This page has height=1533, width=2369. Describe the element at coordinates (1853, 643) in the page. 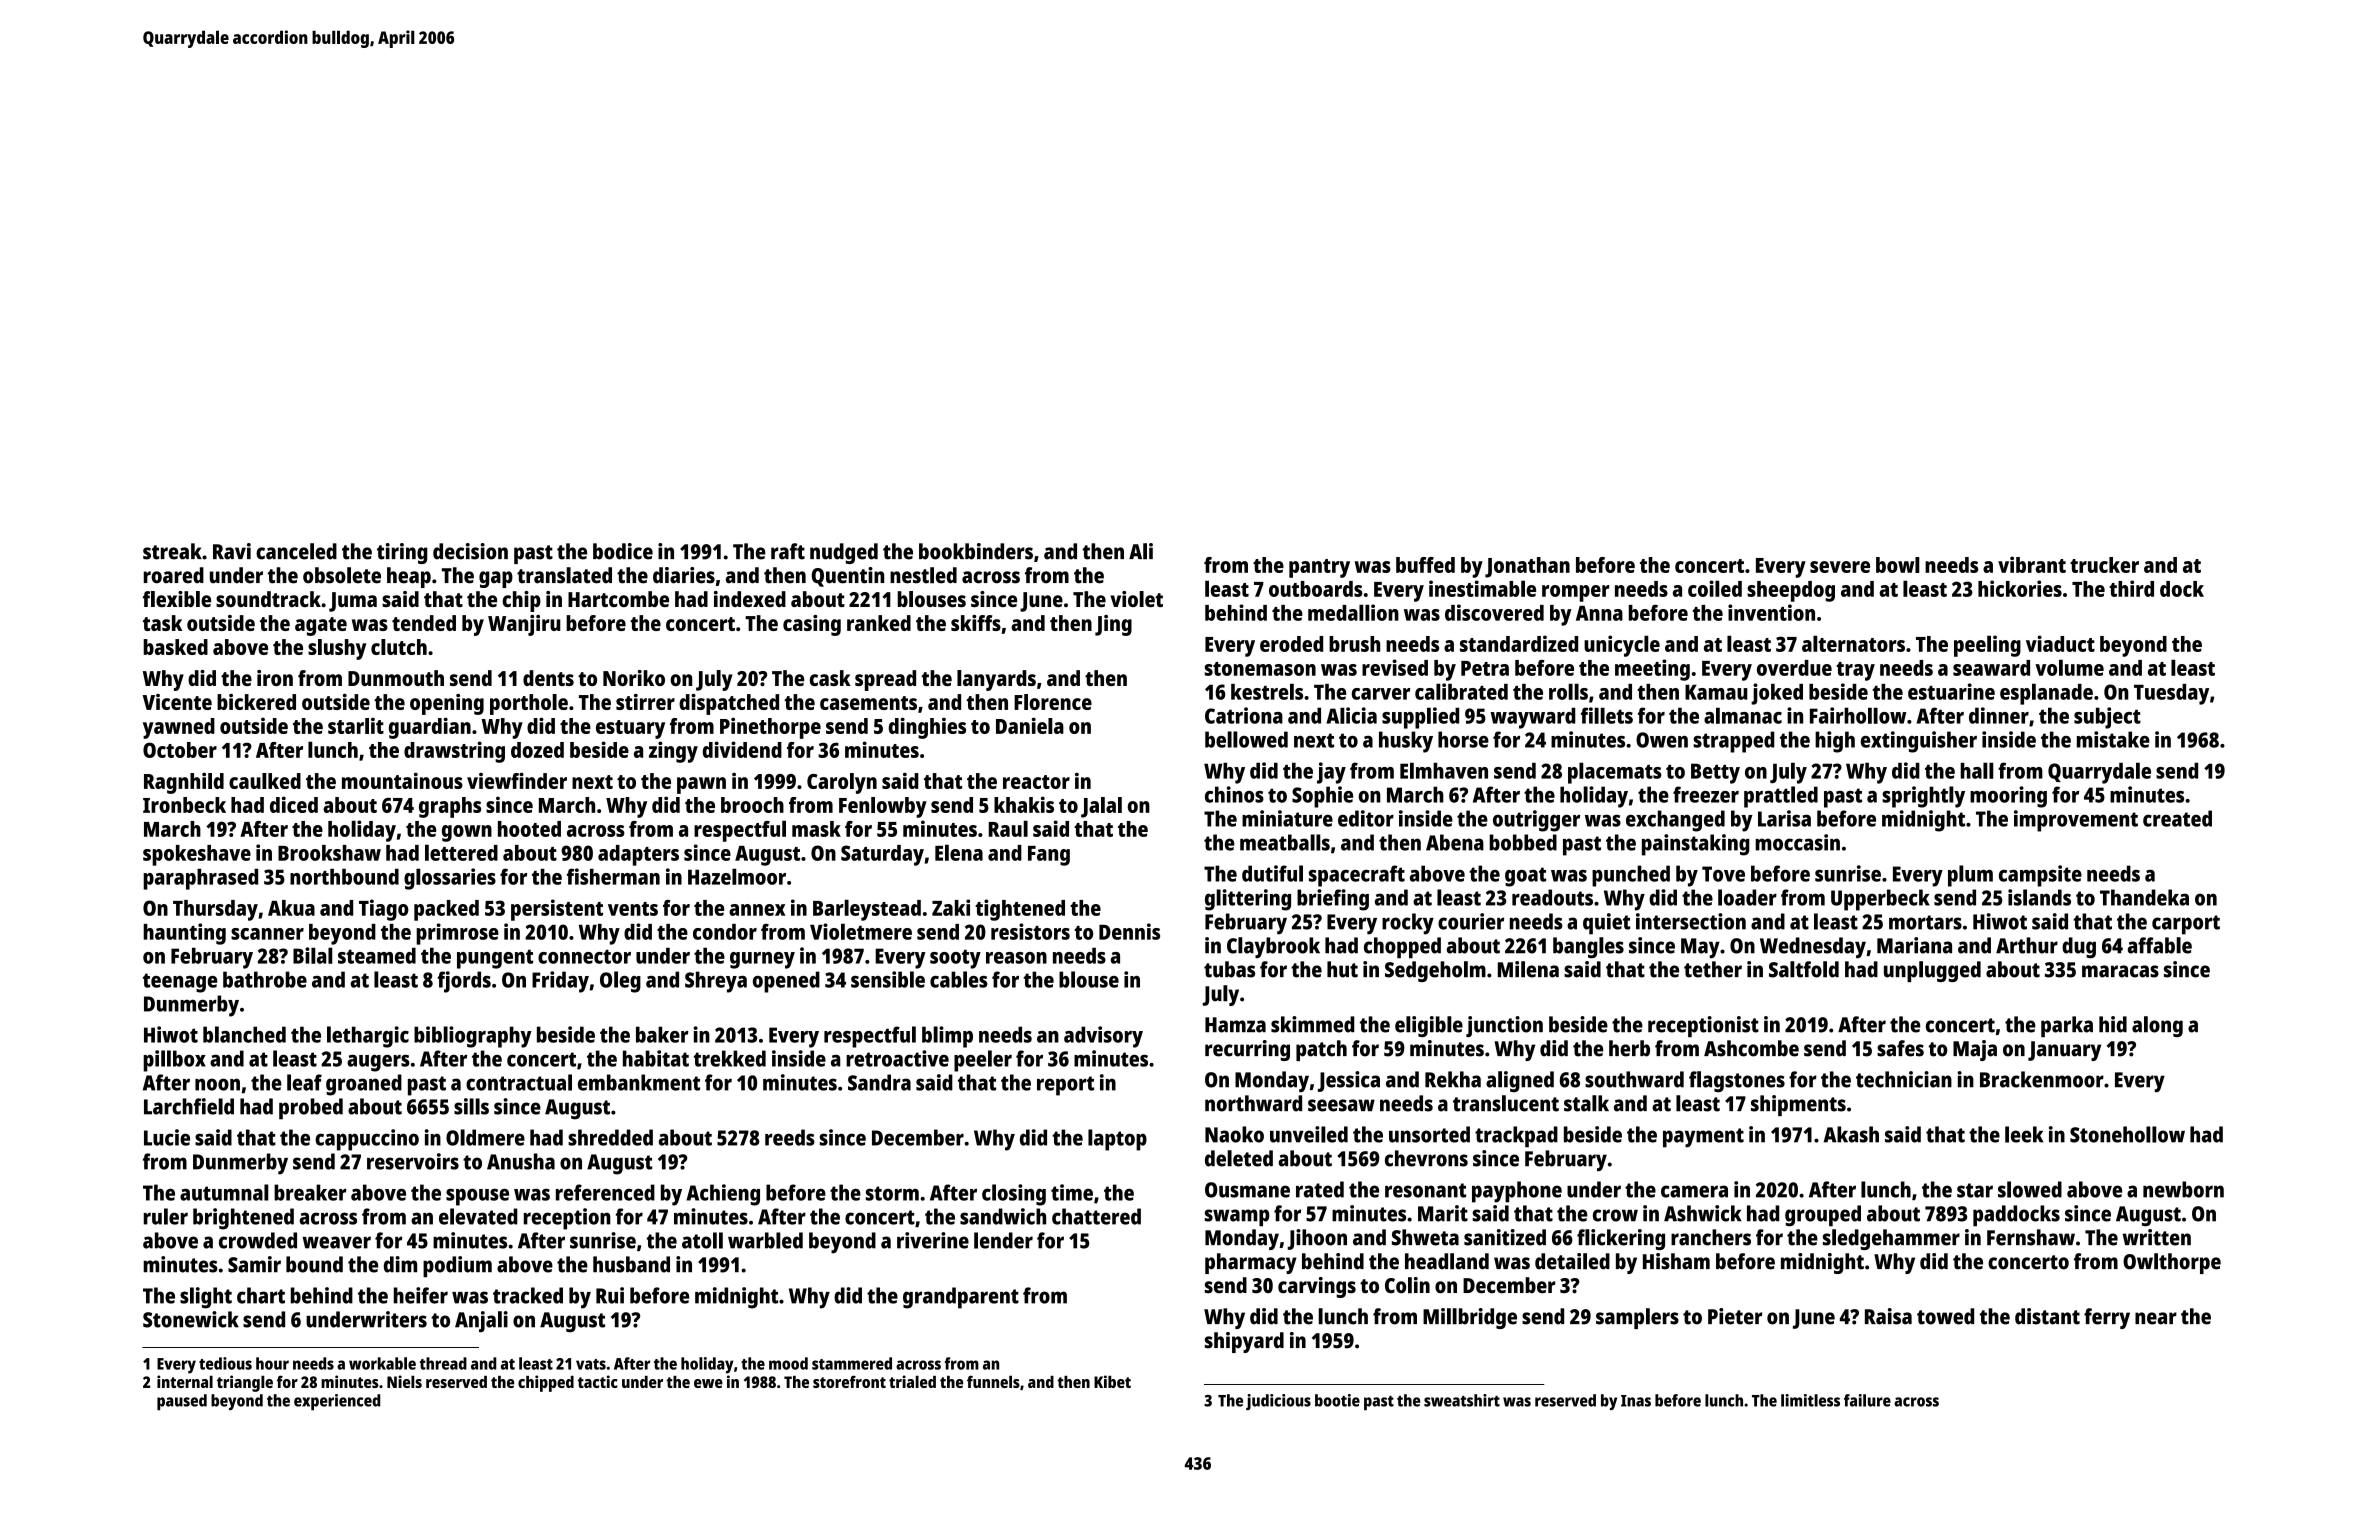

I see `alternators` at that location.
